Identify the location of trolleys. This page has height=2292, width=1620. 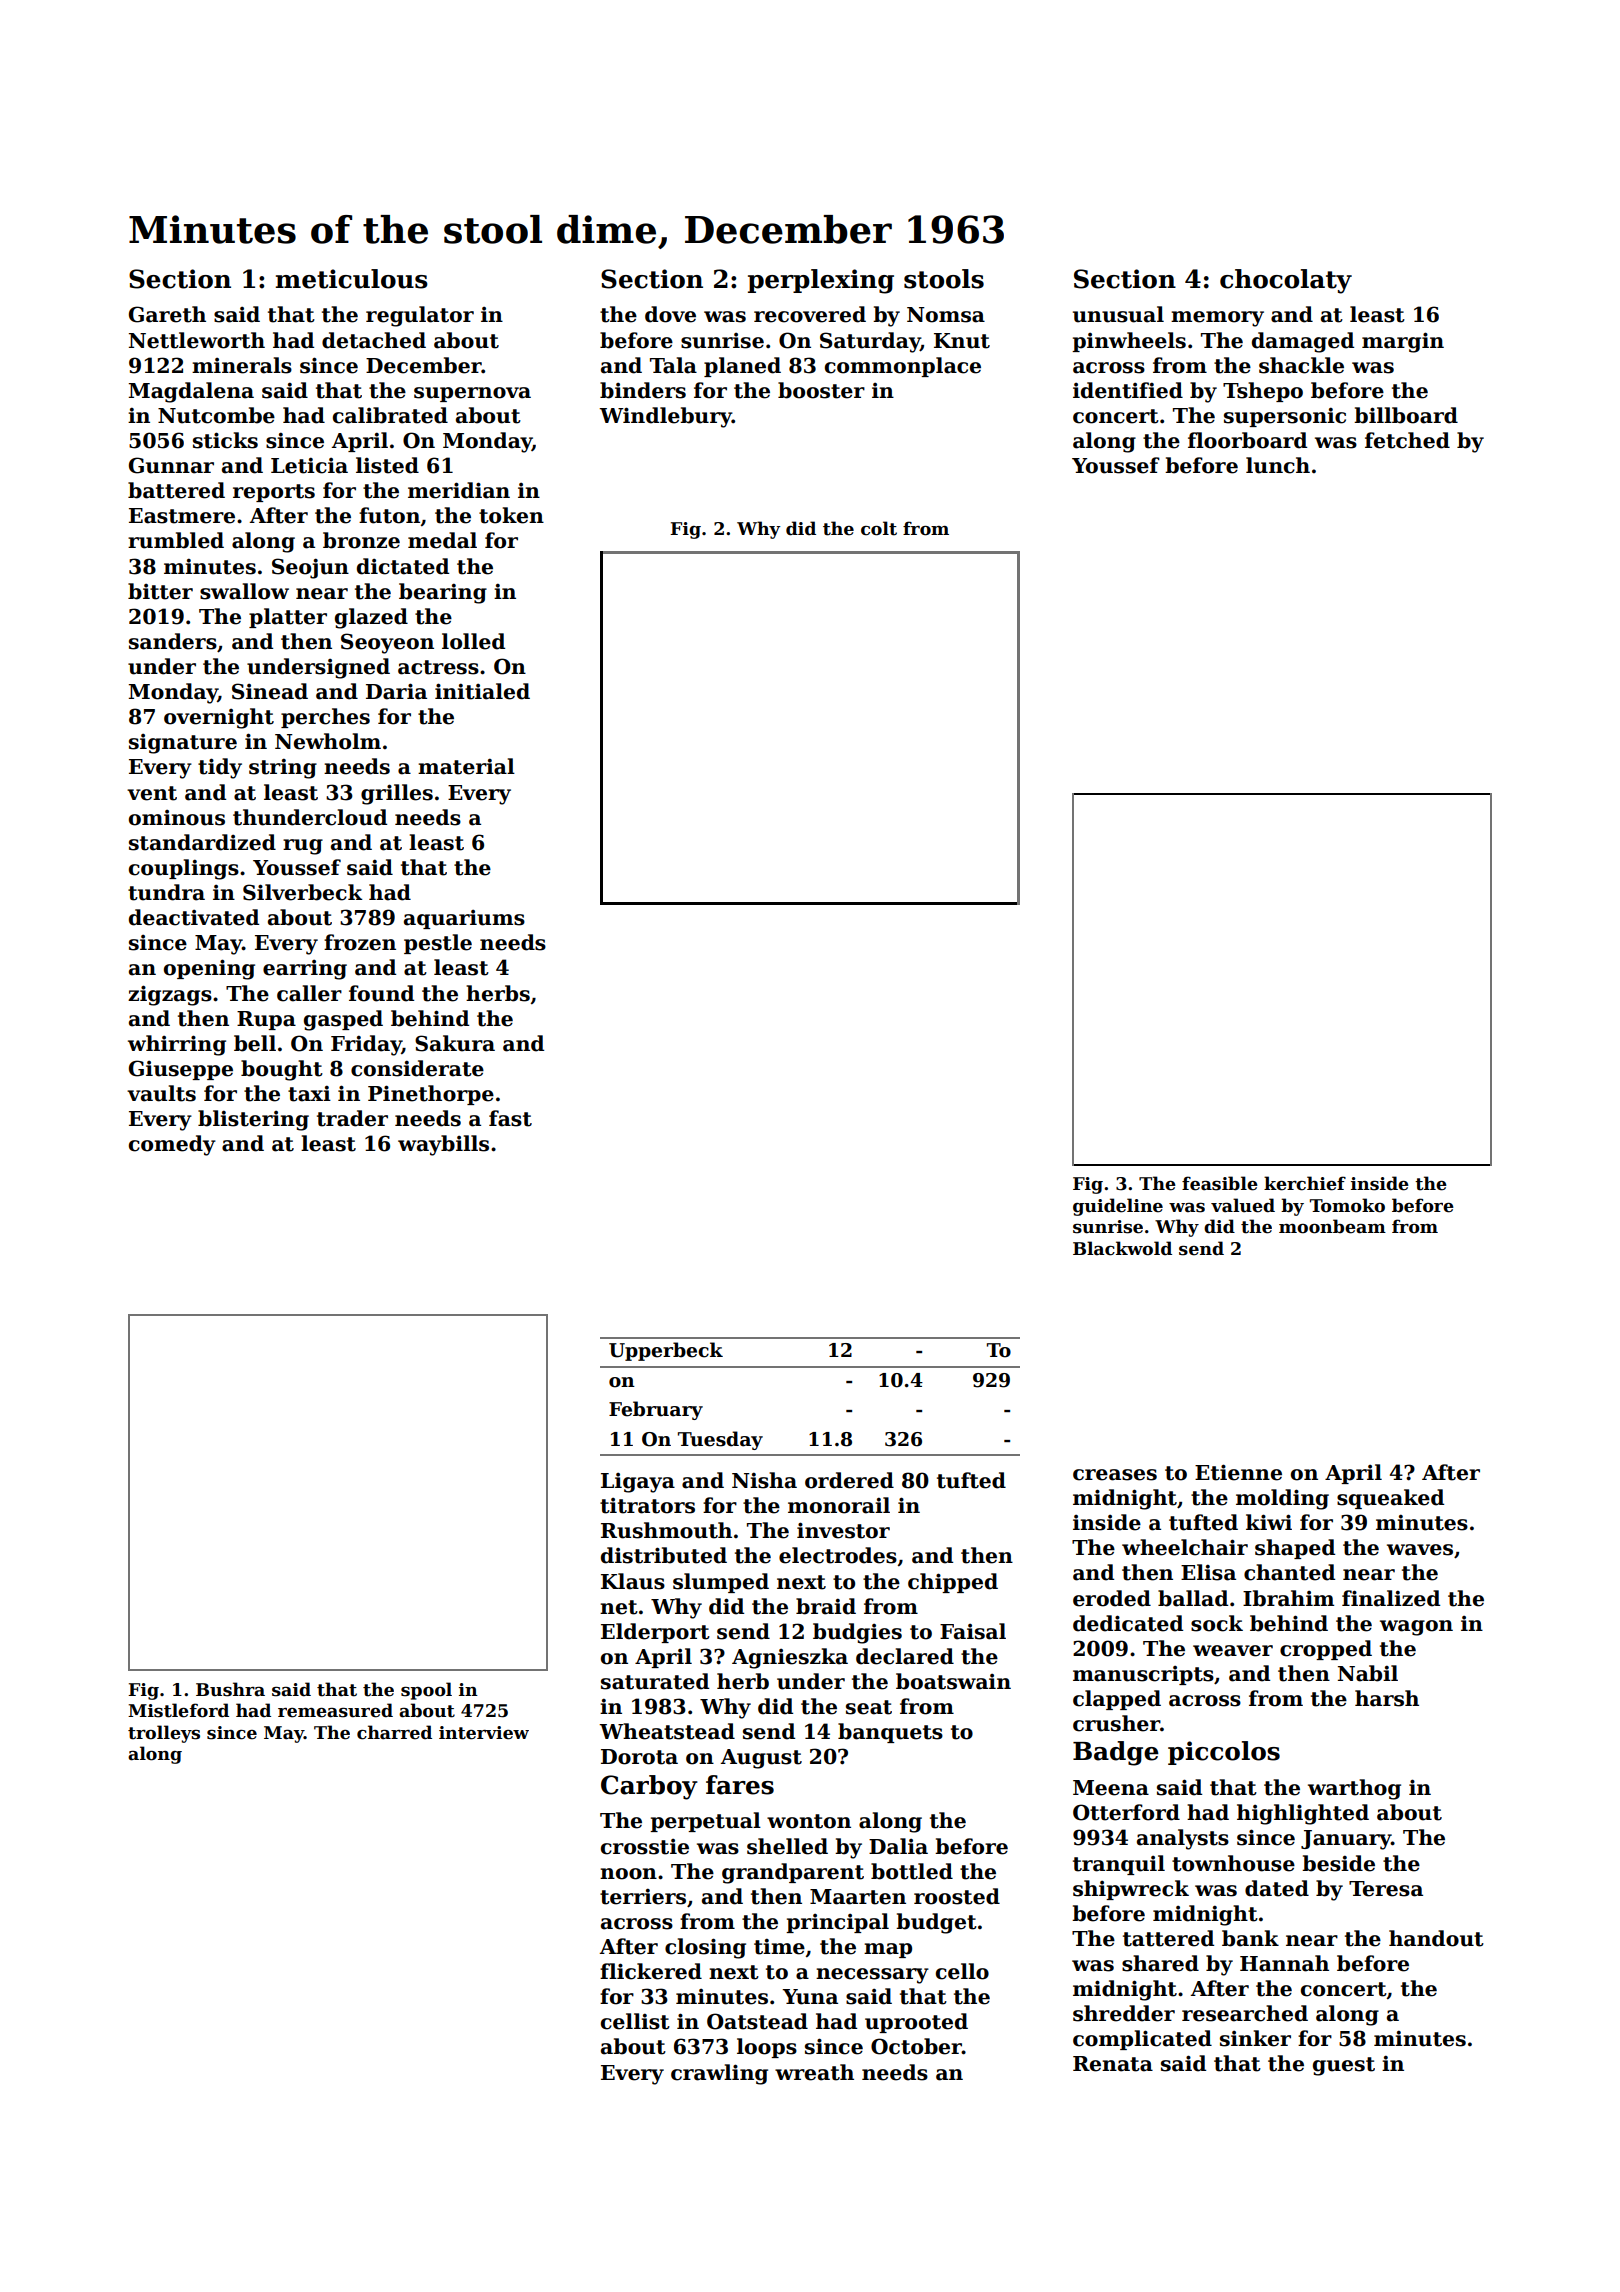
(164, 1734).
